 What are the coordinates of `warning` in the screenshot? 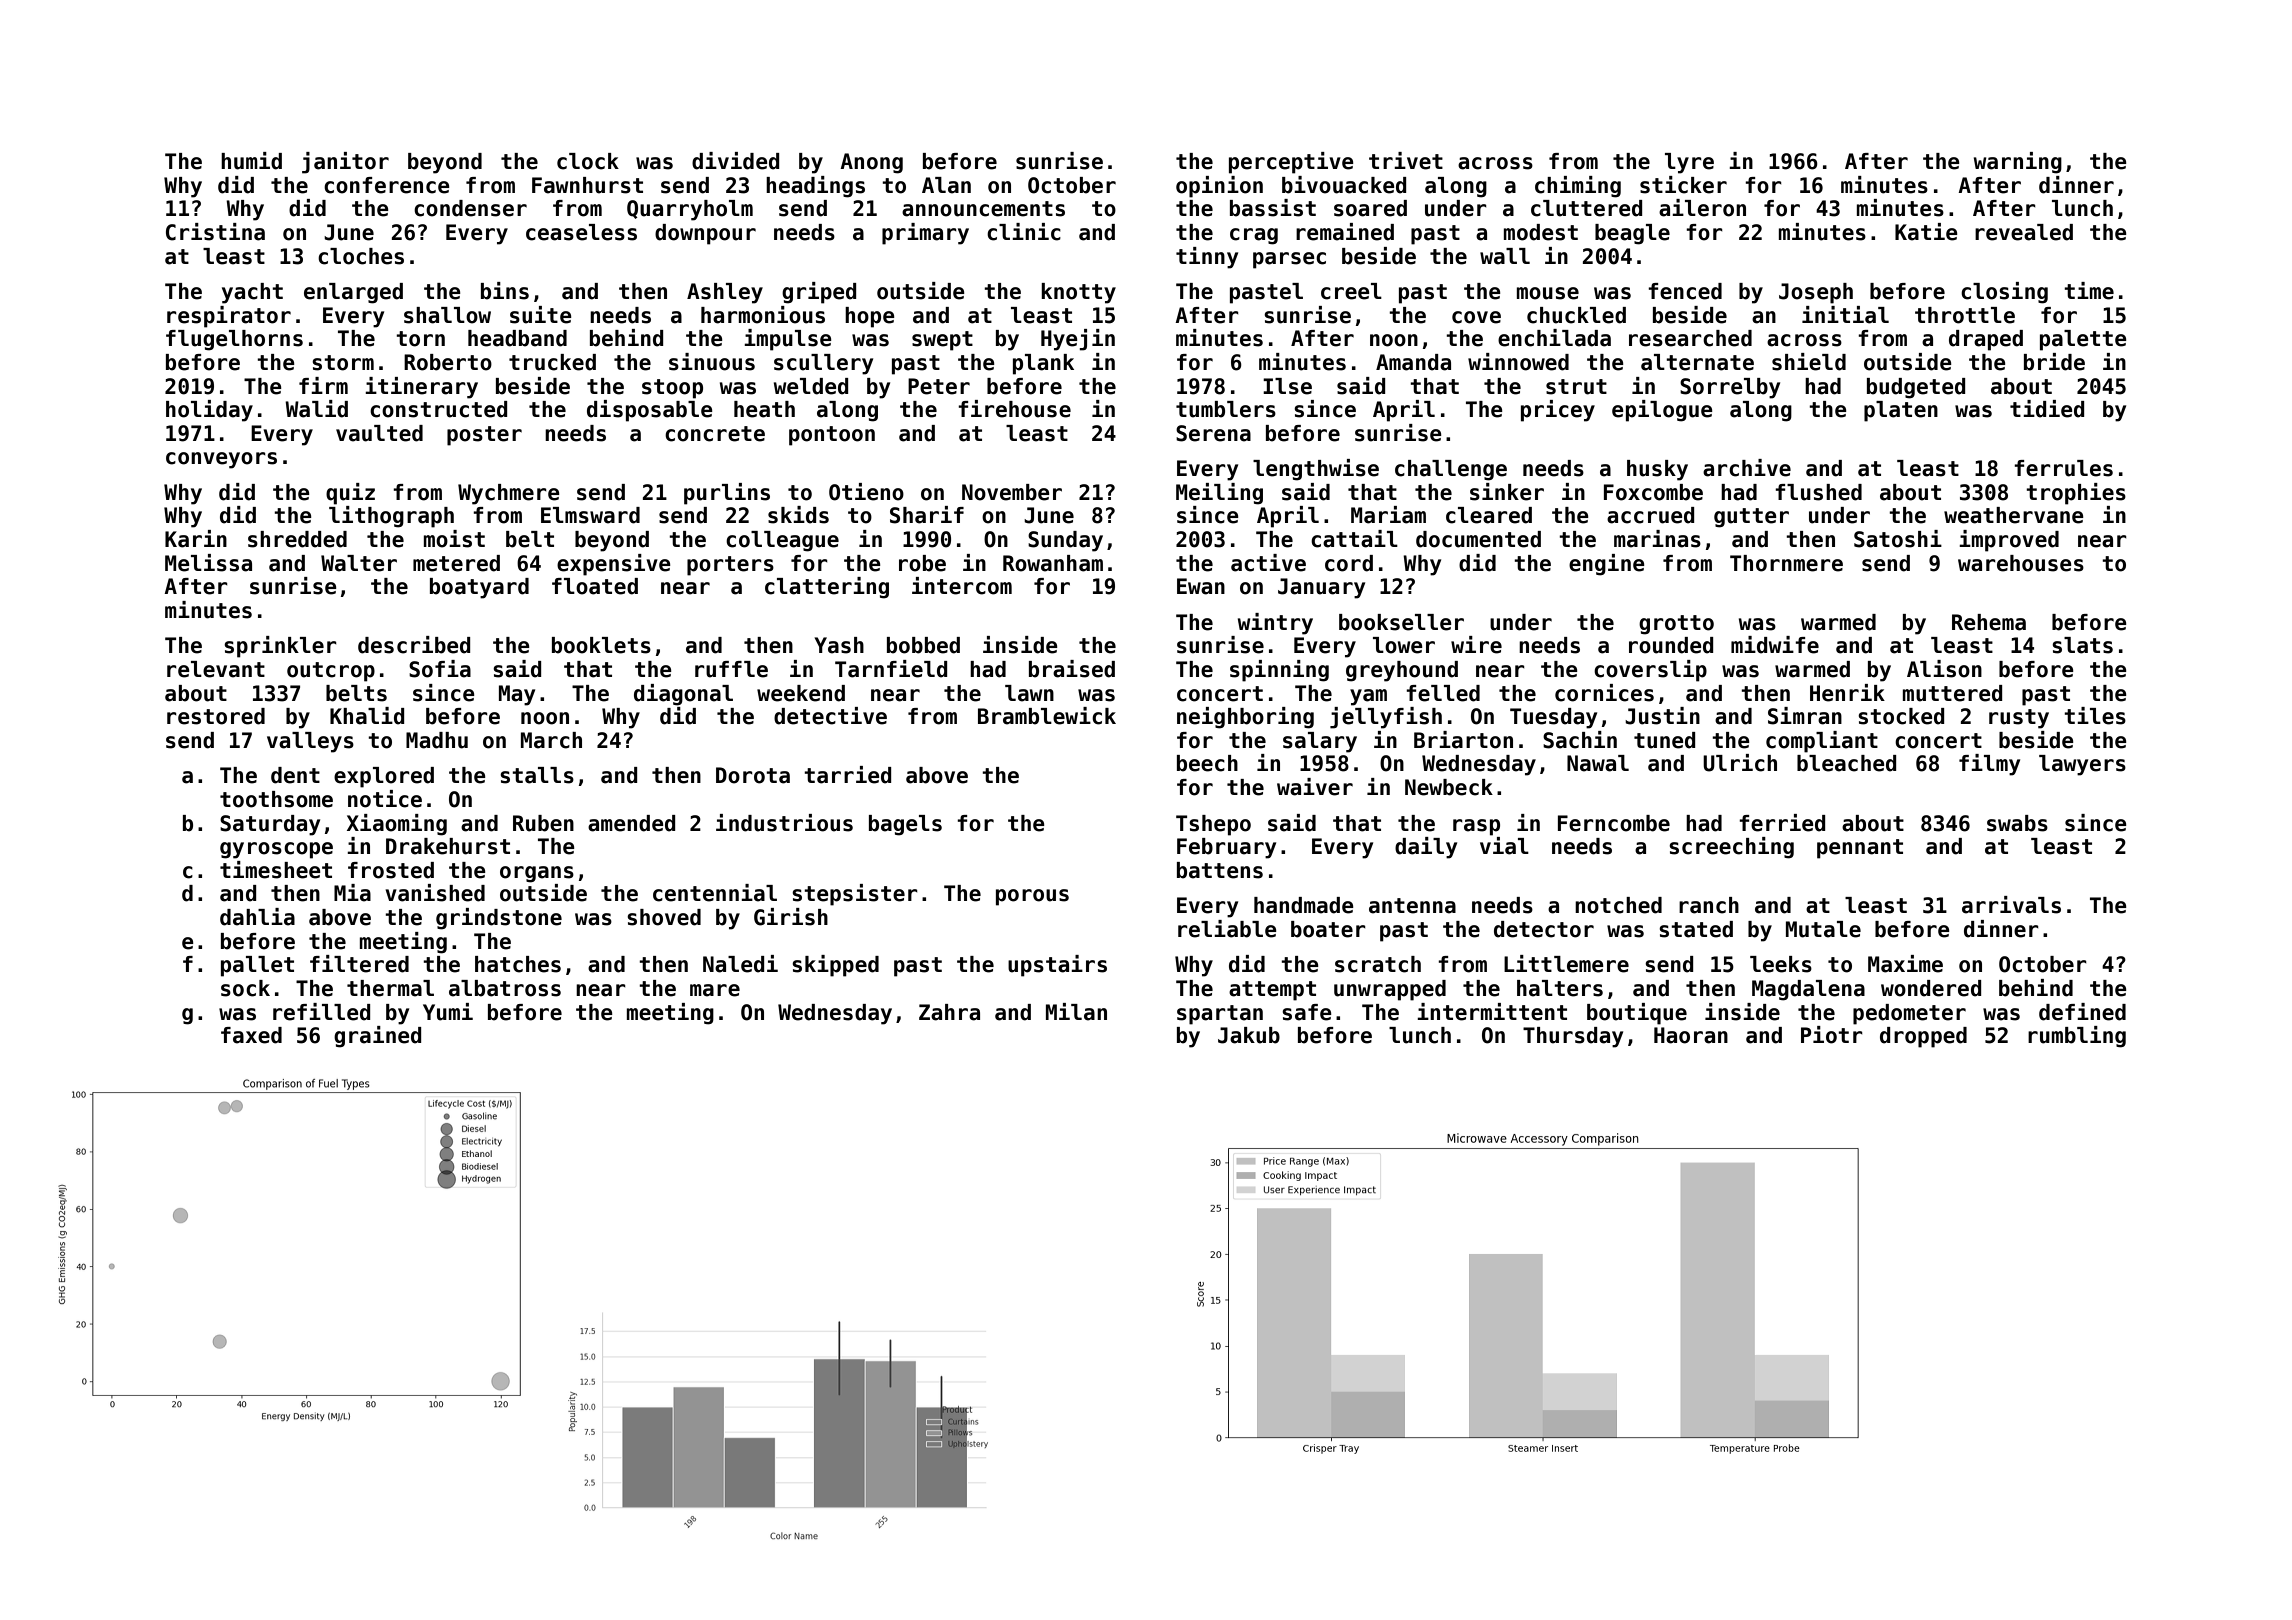 It's located at (2018, 163).
